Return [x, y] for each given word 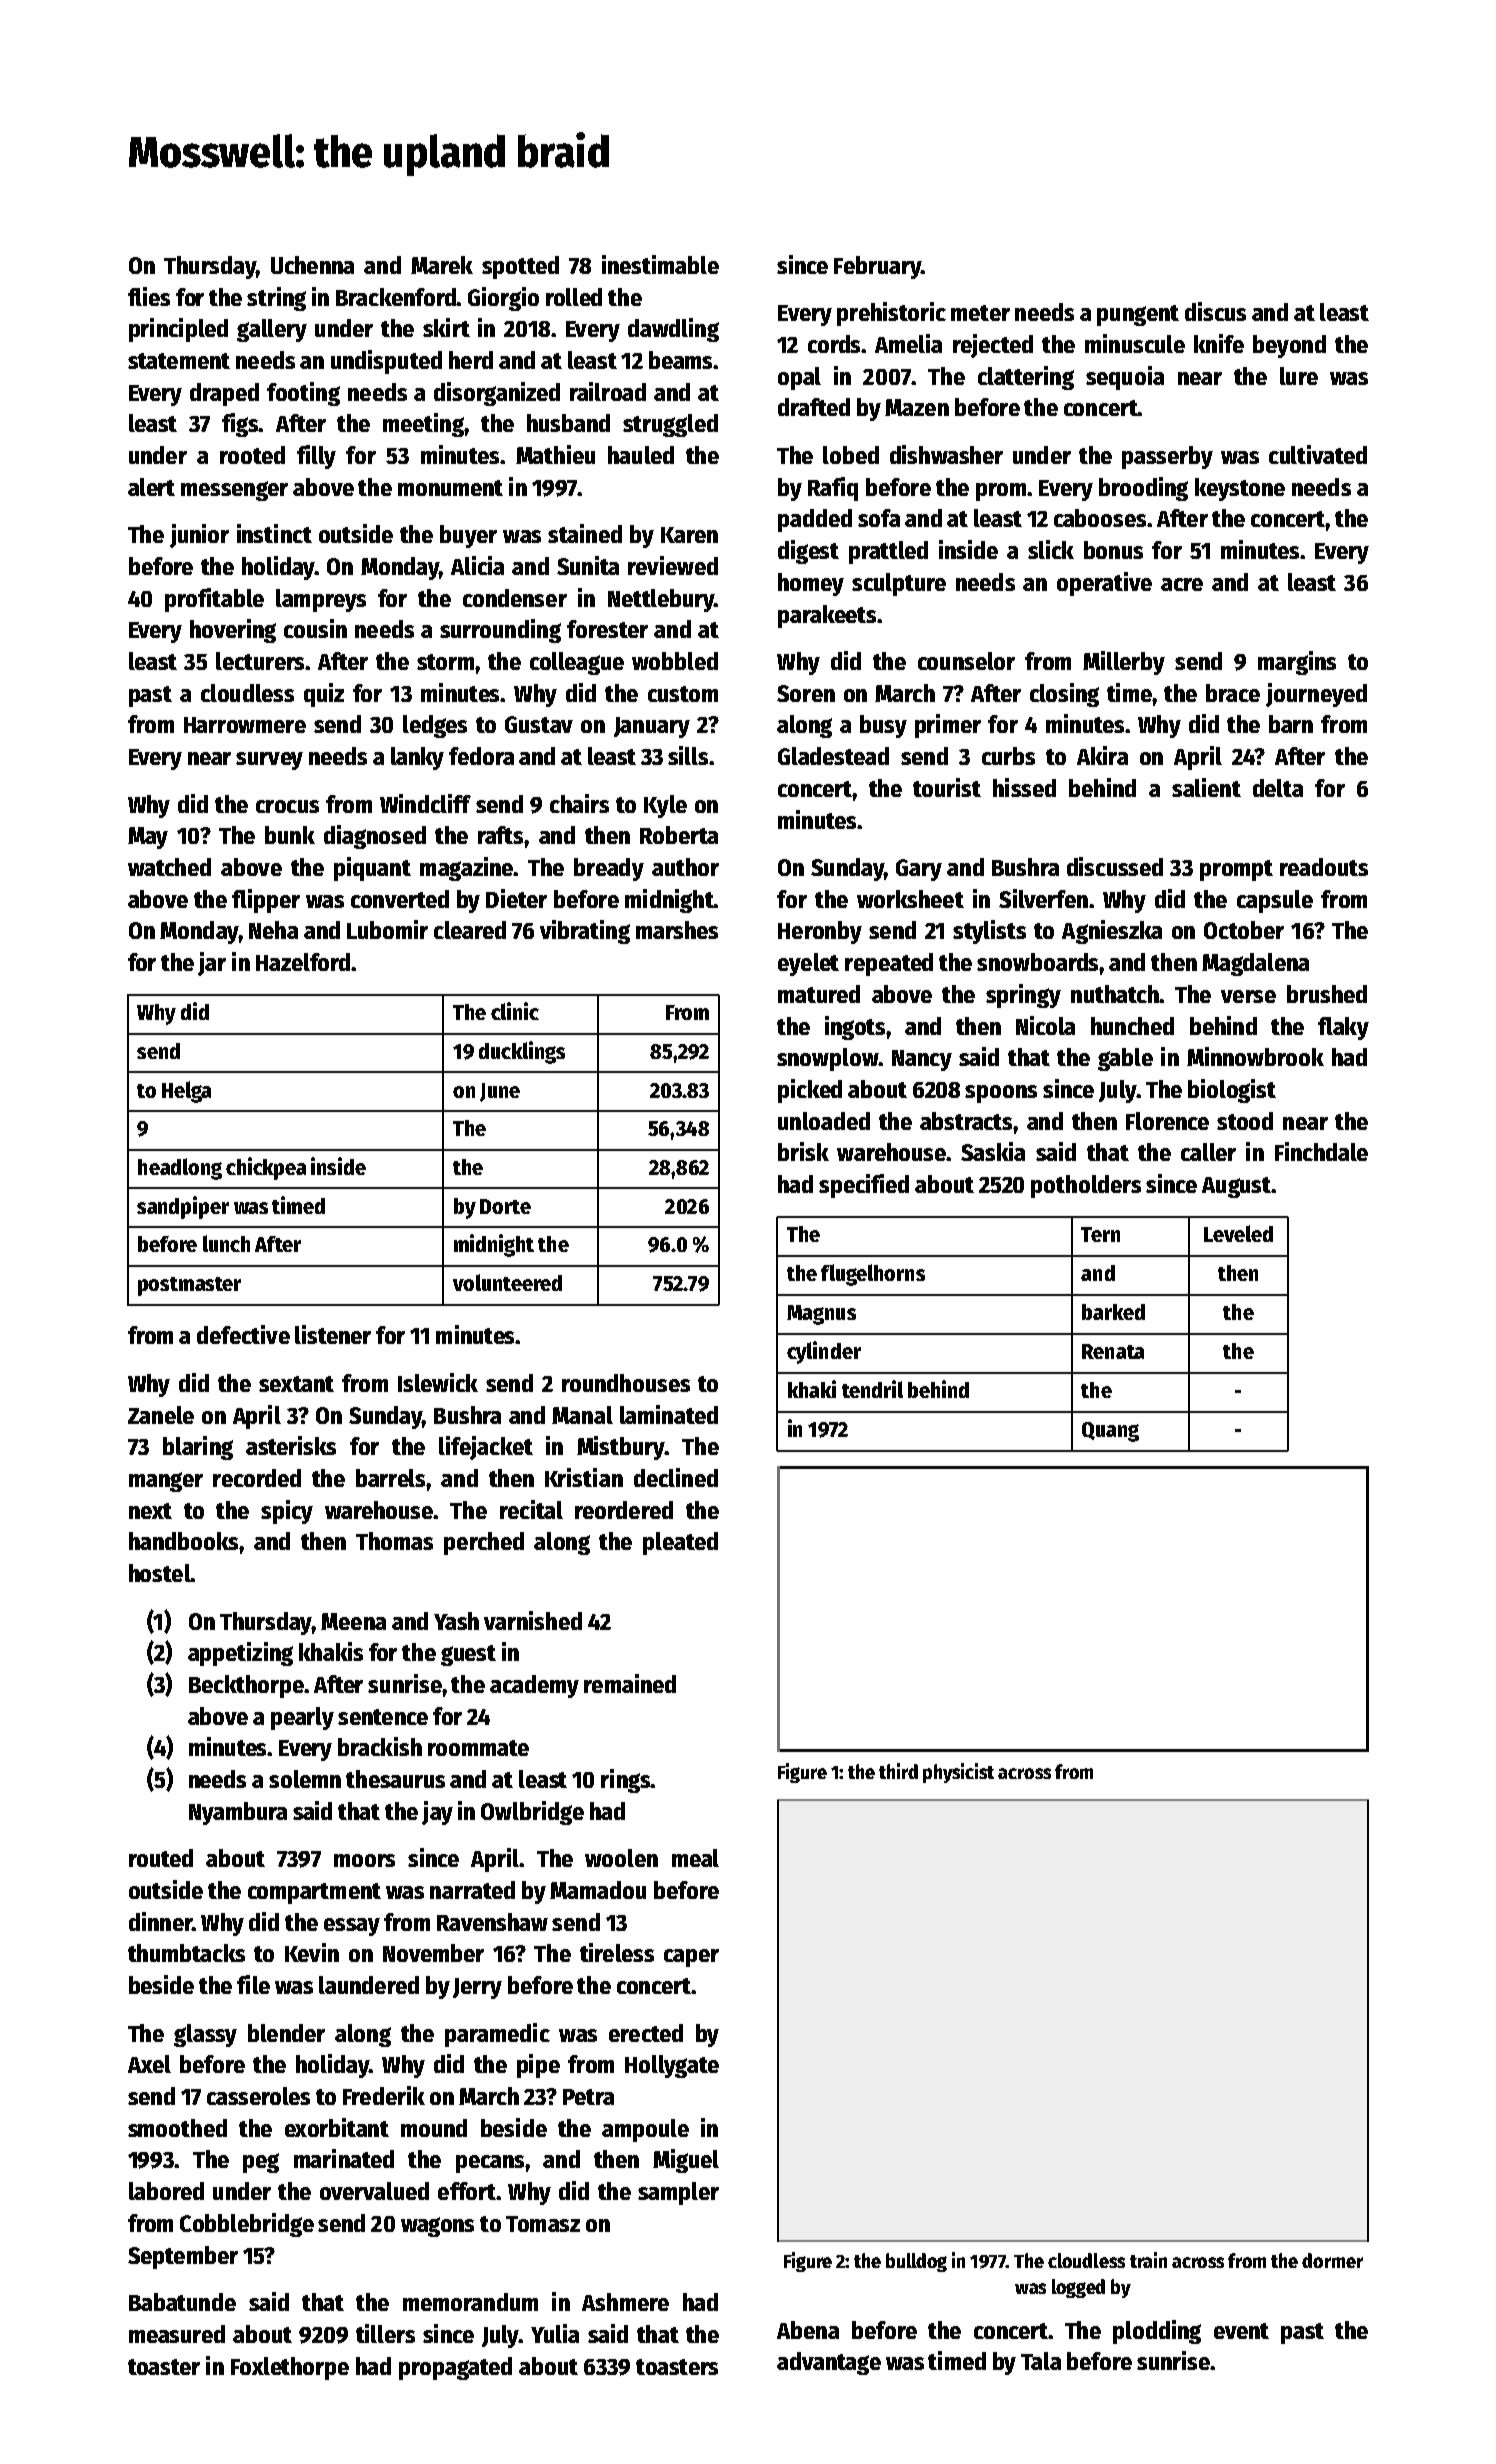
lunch [226, 1243]
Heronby [820, 932]
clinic [515, 1011]
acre [1182, 584]
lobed [851, 455]
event [1241, 2331]
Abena [808, 2330]
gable [1125, 1059]
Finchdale [1321, 1151]
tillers [385, 2333]
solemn [305, 1779]
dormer [1332, 2260]
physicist [958, 1773]
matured [819, 994]
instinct [274, 533]
